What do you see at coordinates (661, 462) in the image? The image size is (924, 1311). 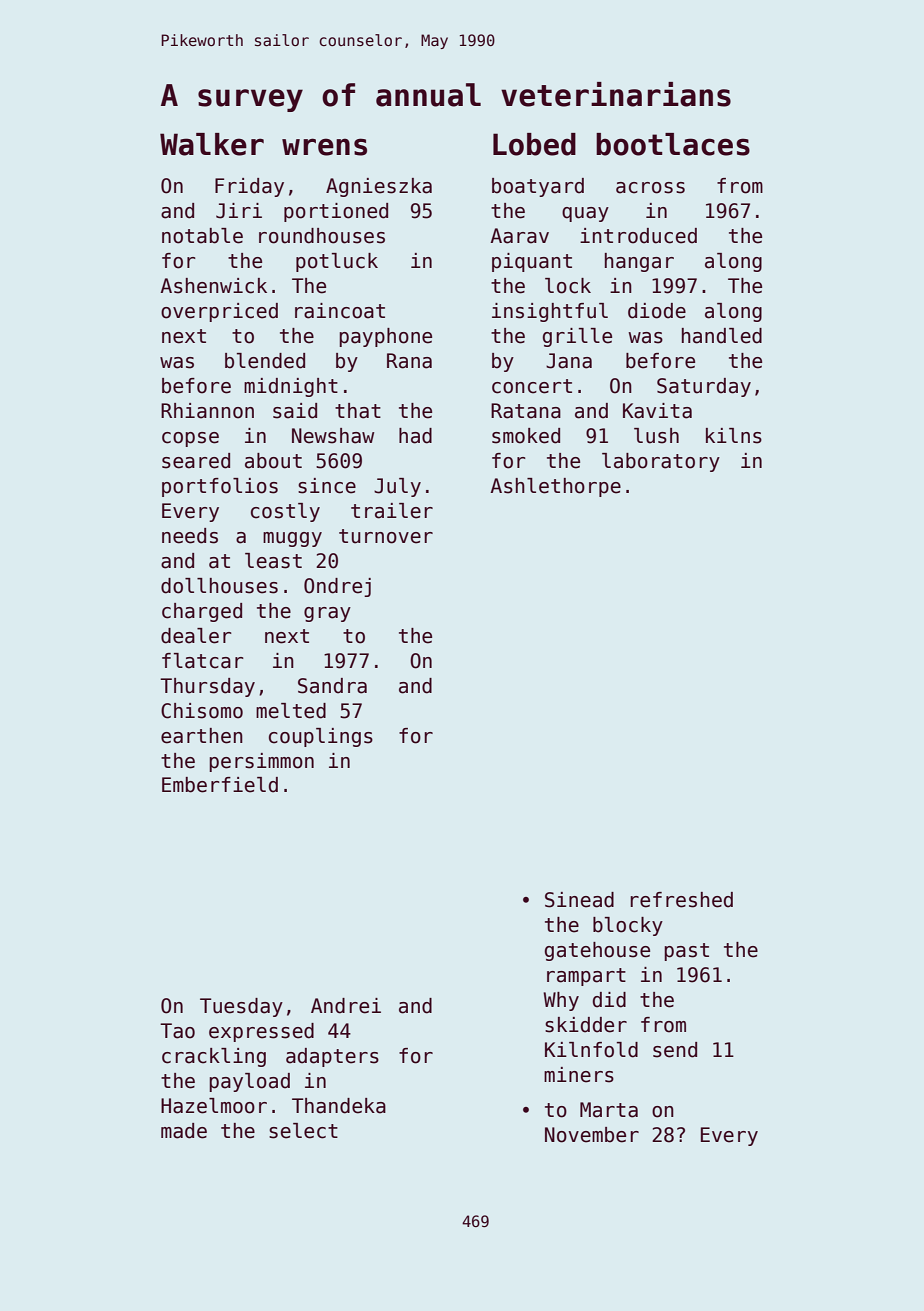 I see `laboratory` at bounding box center [661, 462].
